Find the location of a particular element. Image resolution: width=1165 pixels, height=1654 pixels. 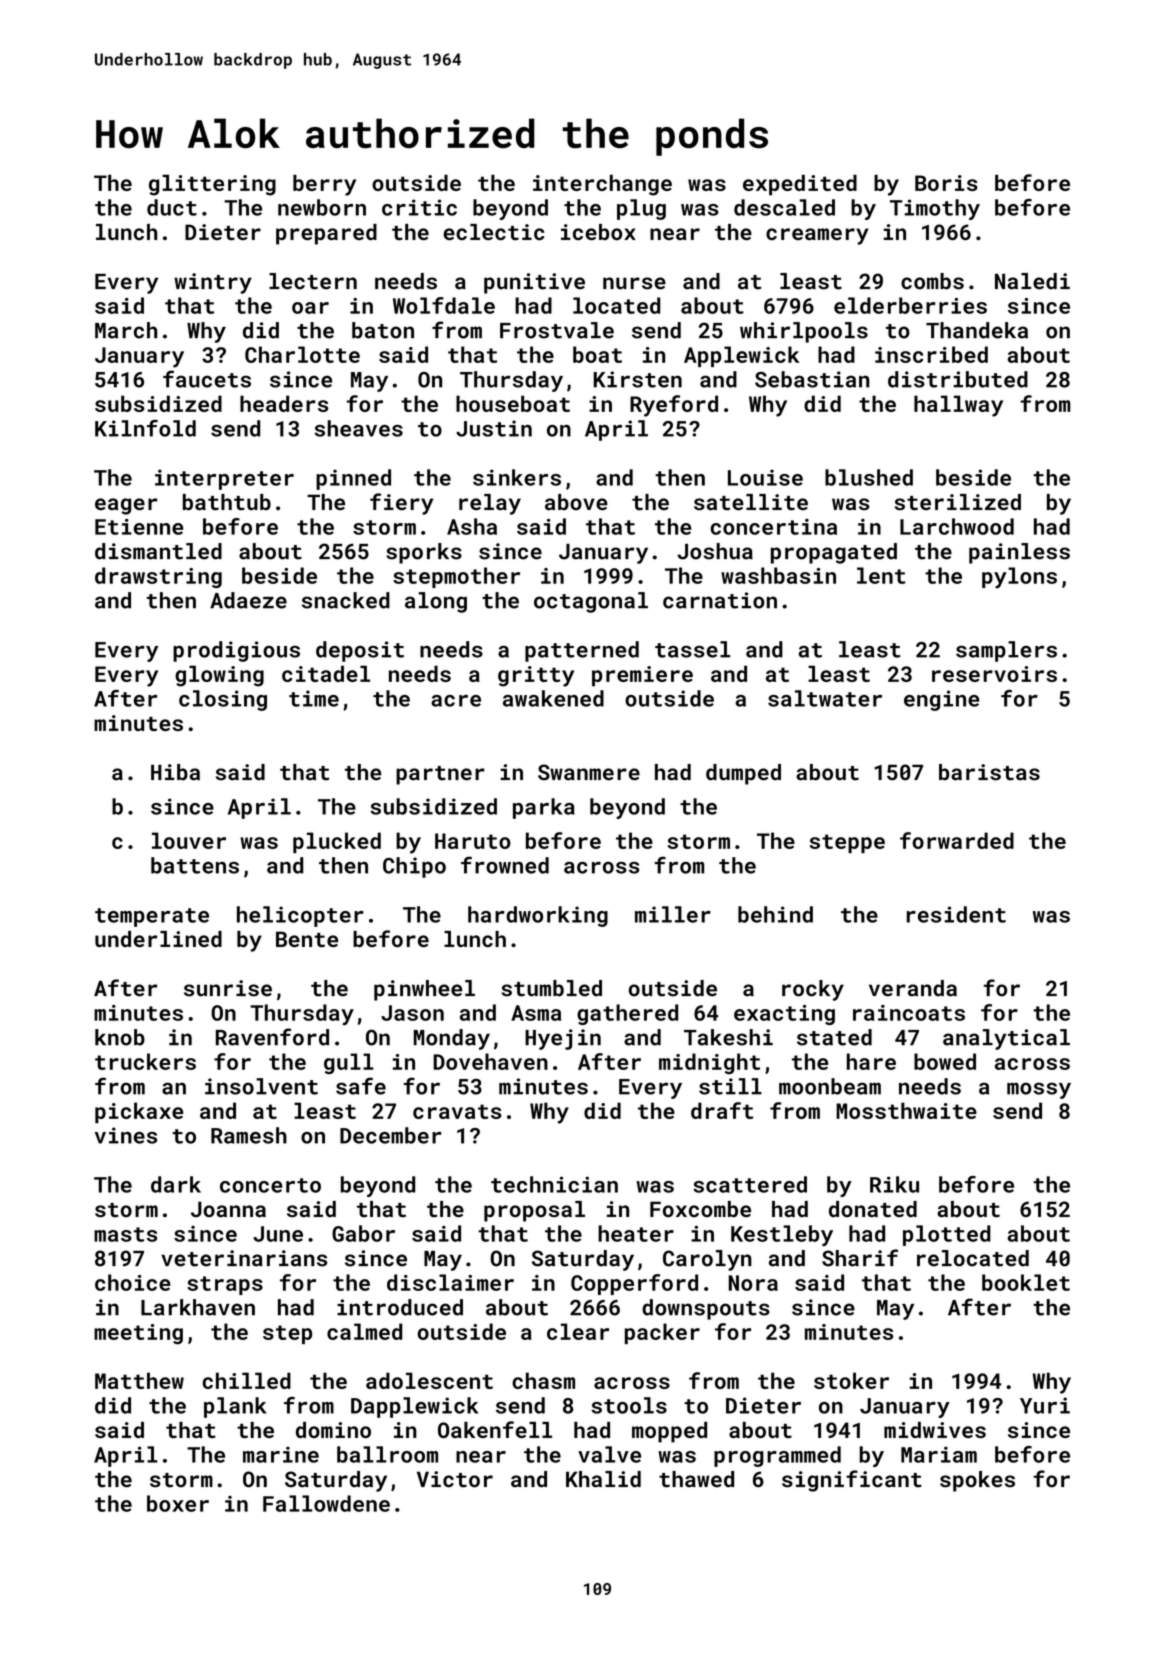

expedited is located at coordinates (800, 185).
